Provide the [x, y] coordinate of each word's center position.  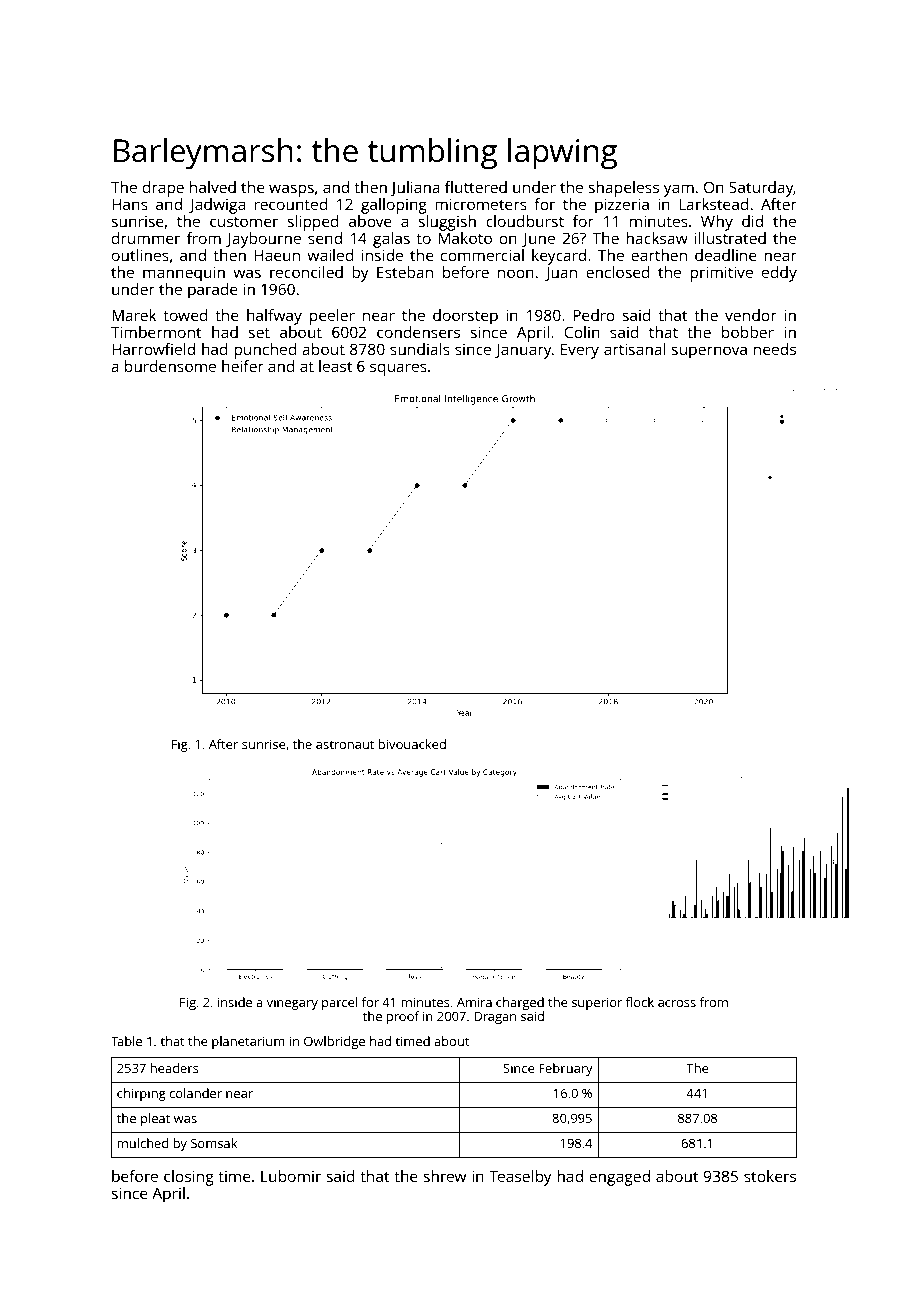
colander [195, 1093]
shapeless [623, 189]
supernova [709, 352]
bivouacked [412, 744]
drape [163, 189]
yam [679, 190]
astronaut [345, 744]
